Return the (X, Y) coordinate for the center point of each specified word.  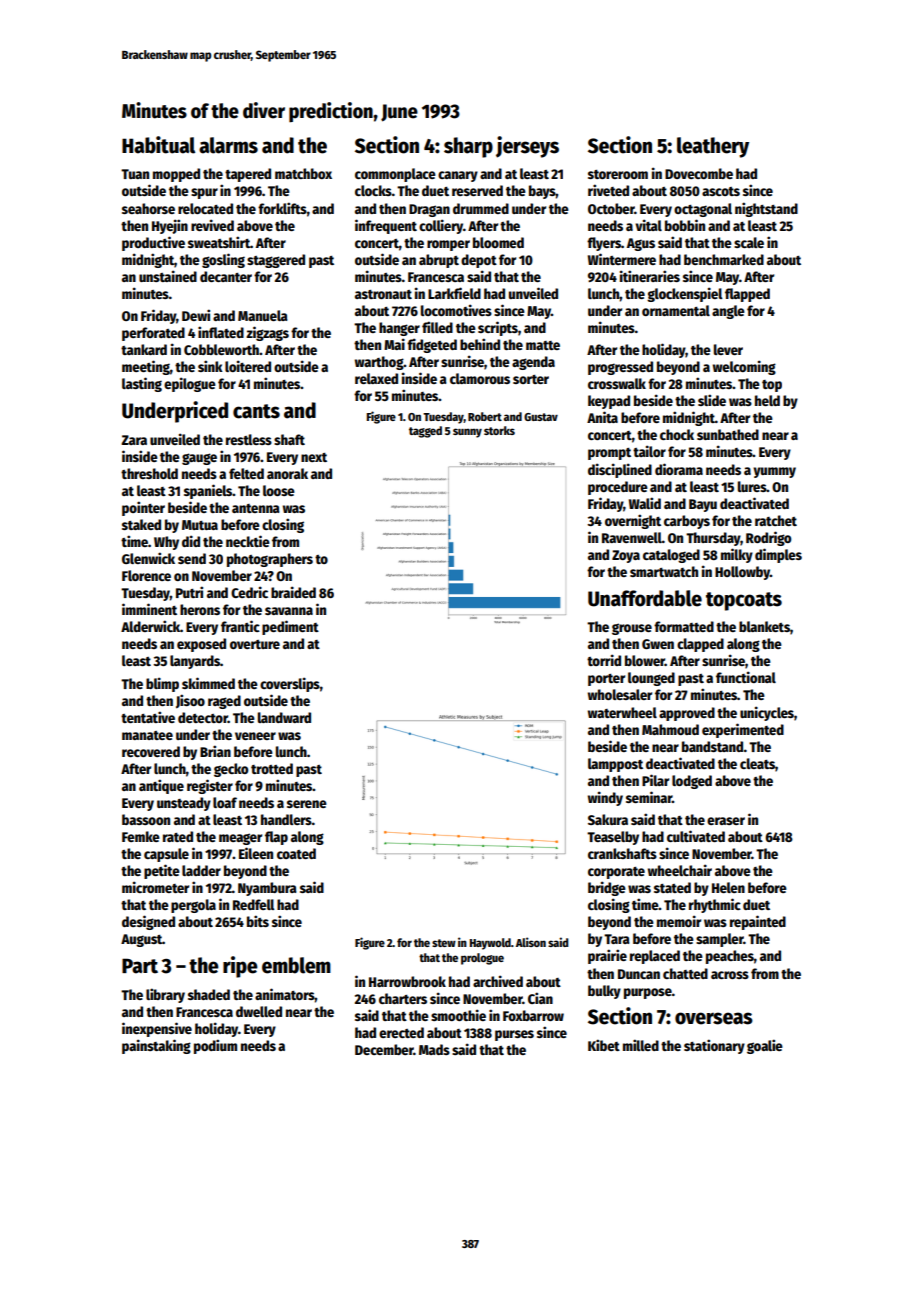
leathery (713, 147)
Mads (434, 1049)
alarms (228, 145)
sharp (468, 147)
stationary (714, 1046)
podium (215, 1046)
